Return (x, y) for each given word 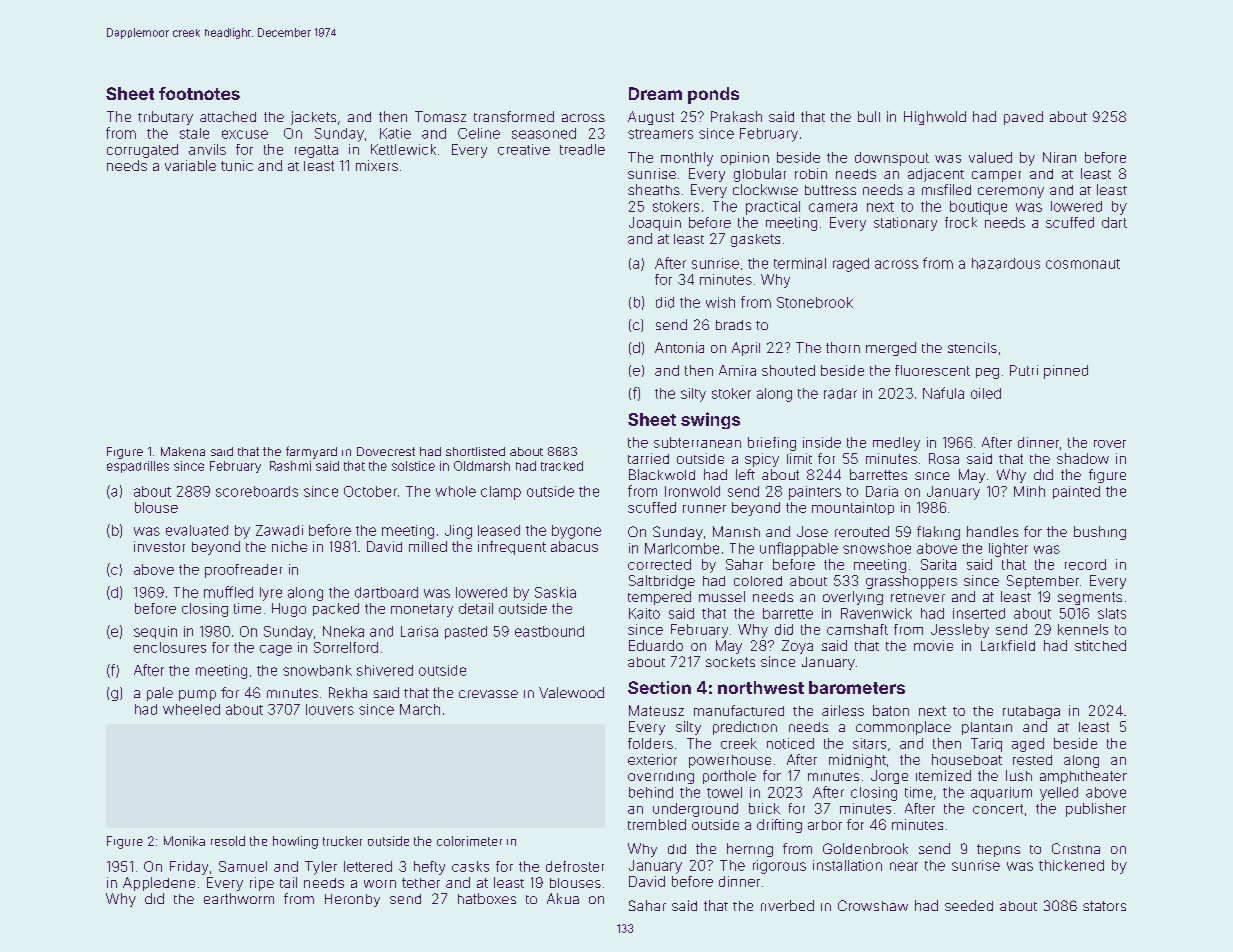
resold (228, 841)
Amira (737, 370)
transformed (514, 116)
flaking (938, 533)
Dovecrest (386, 451)
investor (159, 546)
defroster (575, 866)
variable (190, 165)
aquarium (1001, 794)
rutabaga (1031, 712)
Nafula (943, 393)
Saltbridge (662, 582)
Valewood (571, 692)
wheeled (191, 709)
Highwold (935, 118)
